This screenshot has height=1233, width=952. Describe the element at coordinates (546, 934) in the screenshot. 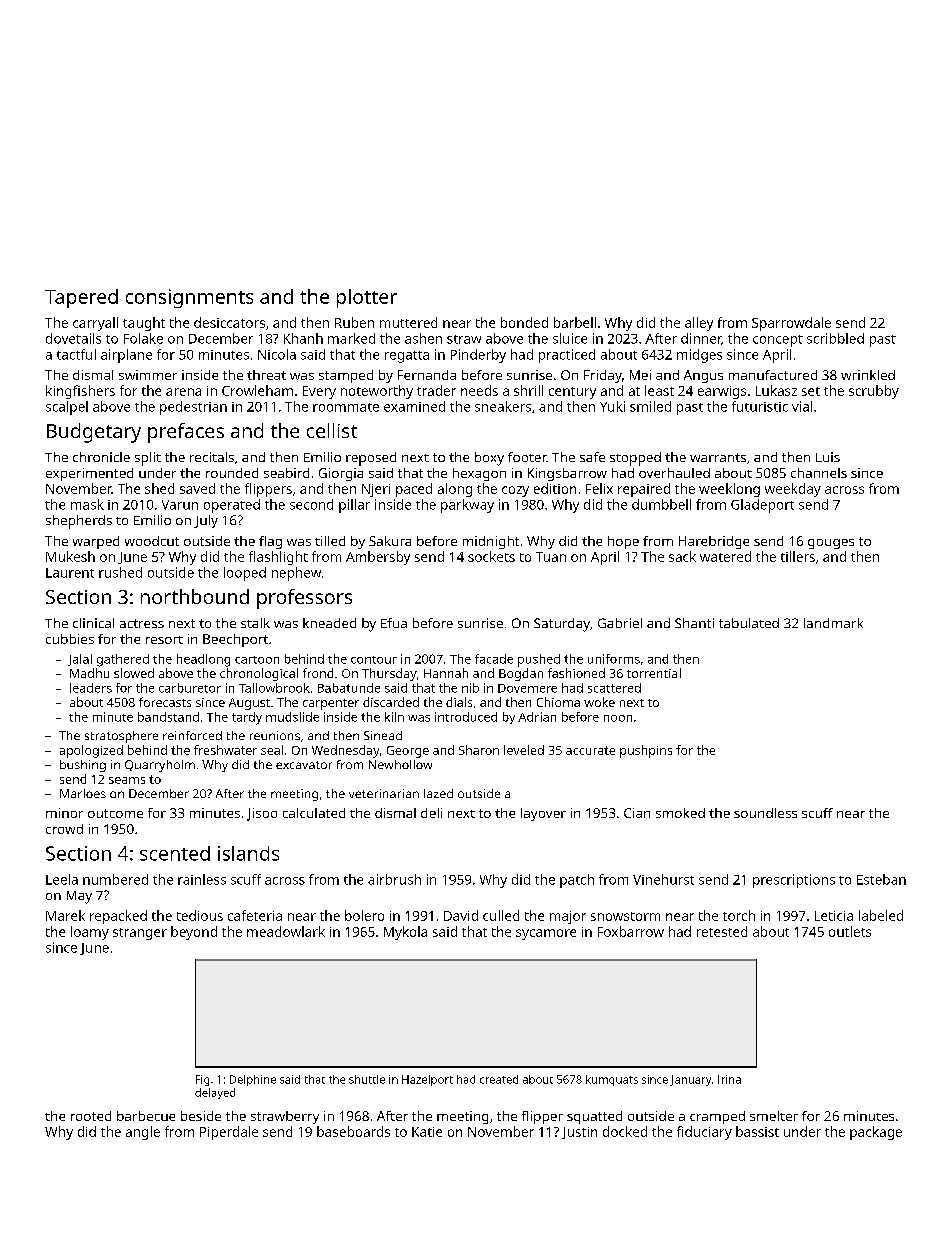

I see `sycamore` at that location.
